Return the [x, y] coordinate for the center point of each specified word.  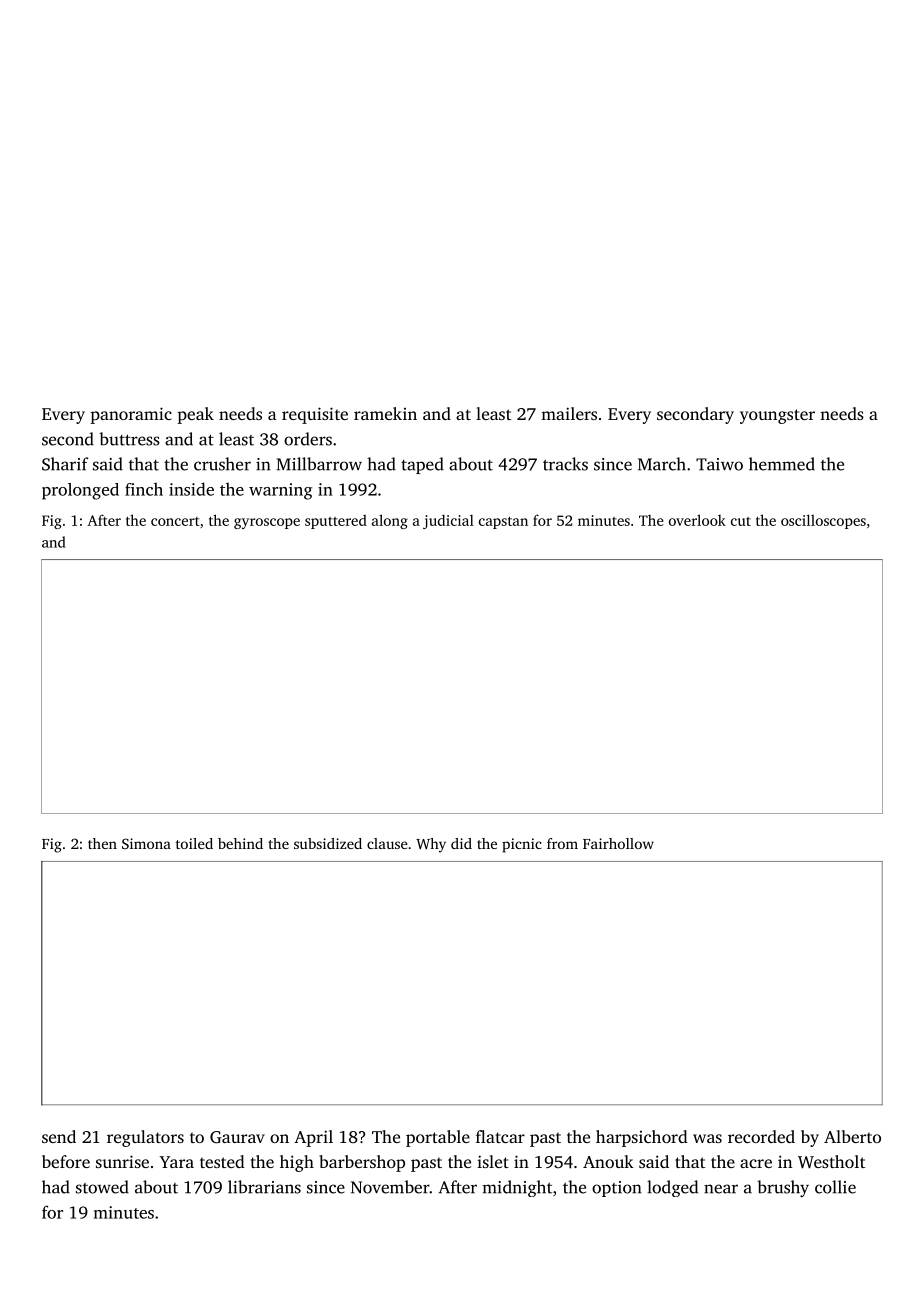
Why [431, 845]
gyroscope [267, 523]
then [102, 843]
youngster [777, 416]
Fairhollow [618, 843]
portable [438, 1138]
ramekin [385, 413]
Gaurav [237, 1137]
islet [493, 1161]
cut [741, 521]
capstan [503, 523]
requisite [315, 415]
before [66, 1161]
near [721, 1189]
